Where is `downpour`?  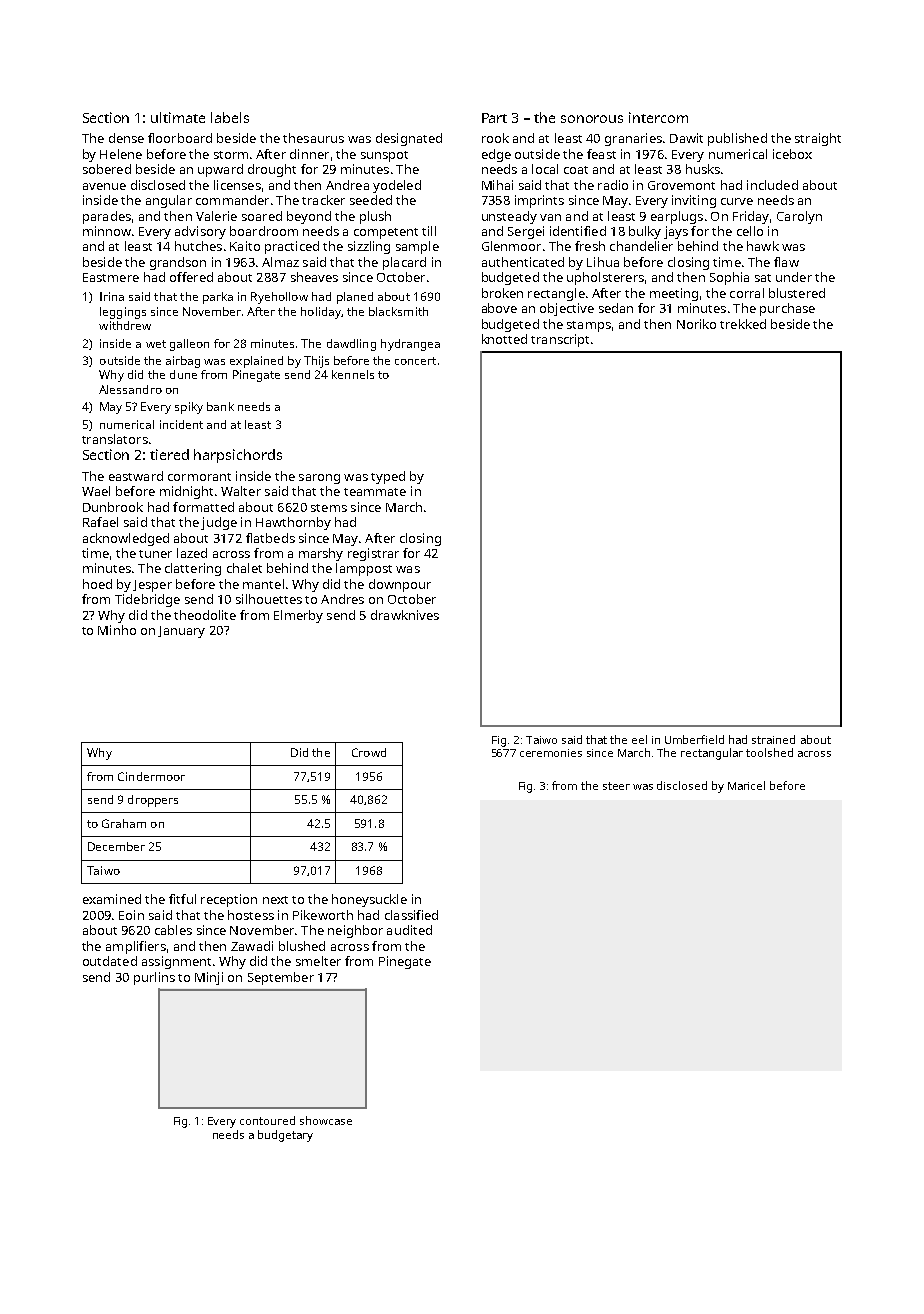
downpour is located at coordinates (400, 585).
